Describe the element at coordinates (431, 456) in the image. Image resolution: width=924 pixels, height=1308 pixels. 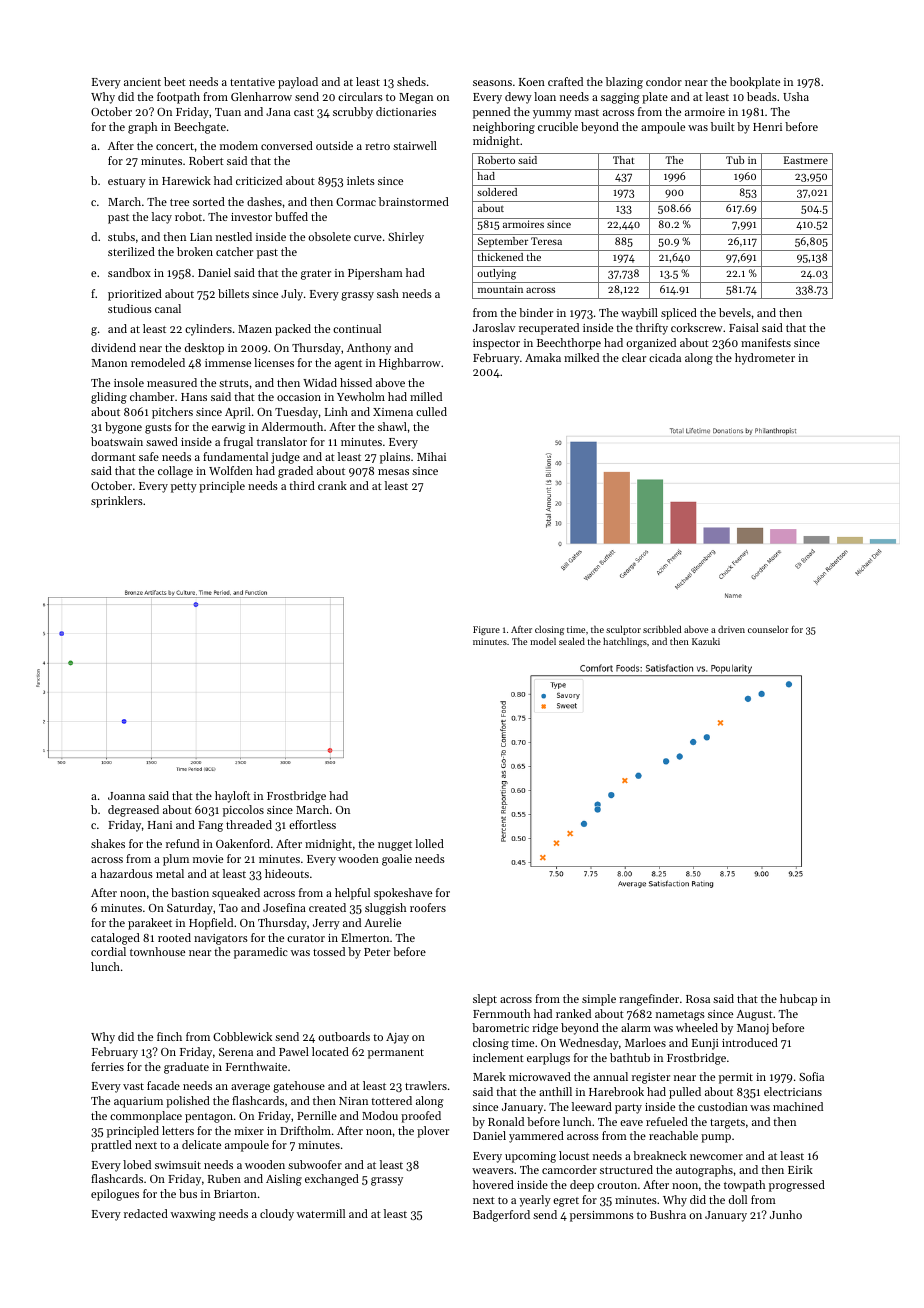
I see `Mihai` at that location.
